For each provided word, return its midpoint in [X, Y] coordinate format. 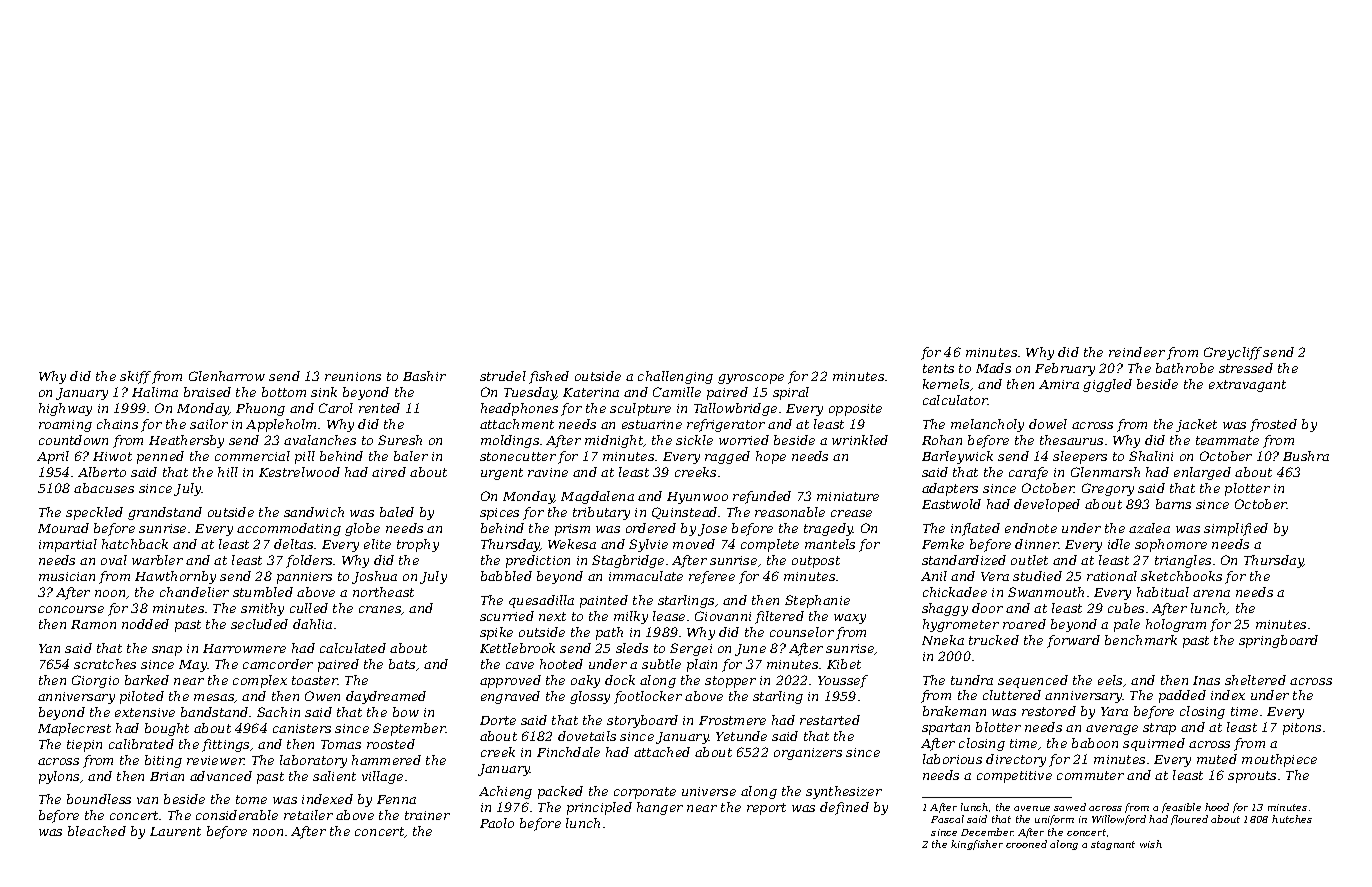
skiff [135, 377]
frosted [1273, 425]
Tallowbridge [735, 409]
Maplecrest [74, 729]
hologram [1176, 625]
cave [520, 665]
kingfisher [977, 845]
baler [411, 456]
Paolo [497, 823]
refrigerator [726, 425]
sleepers [1080, 457]
